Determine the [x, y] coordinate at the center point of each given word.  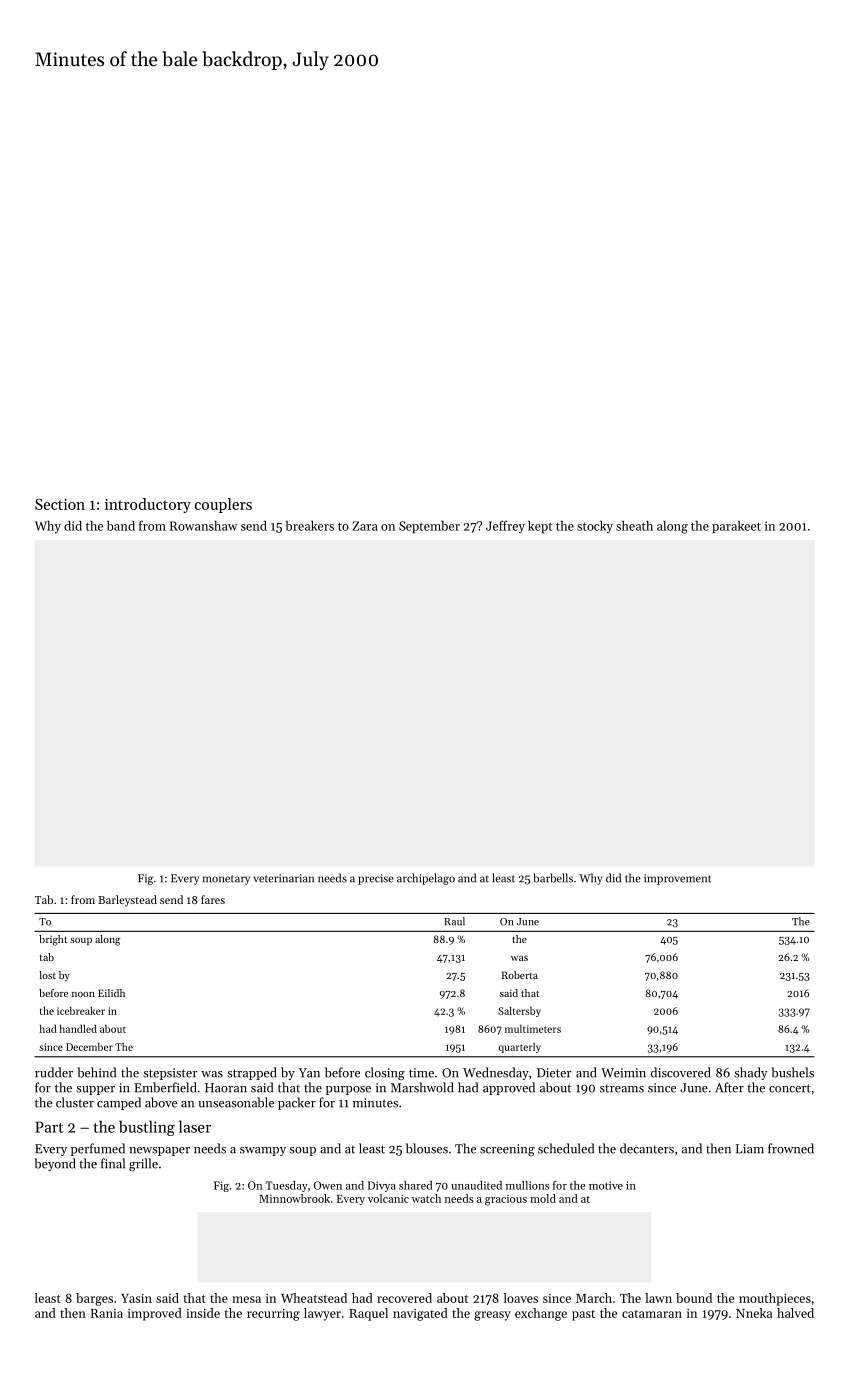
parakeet [736, 527]
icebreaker [81, 1011]
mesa [246, 1299]
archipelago [426, 879]
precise [376, 879]
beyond [55, 1164]
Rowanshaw [203, 526]
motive [606, 1185]
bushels [792, 1072]
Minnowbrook [294, 1198]
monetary [226, 880]
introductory [148, 505]
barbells [553, 878]
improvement [677, 879]
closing [385, 1073]
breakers [310, 526]
